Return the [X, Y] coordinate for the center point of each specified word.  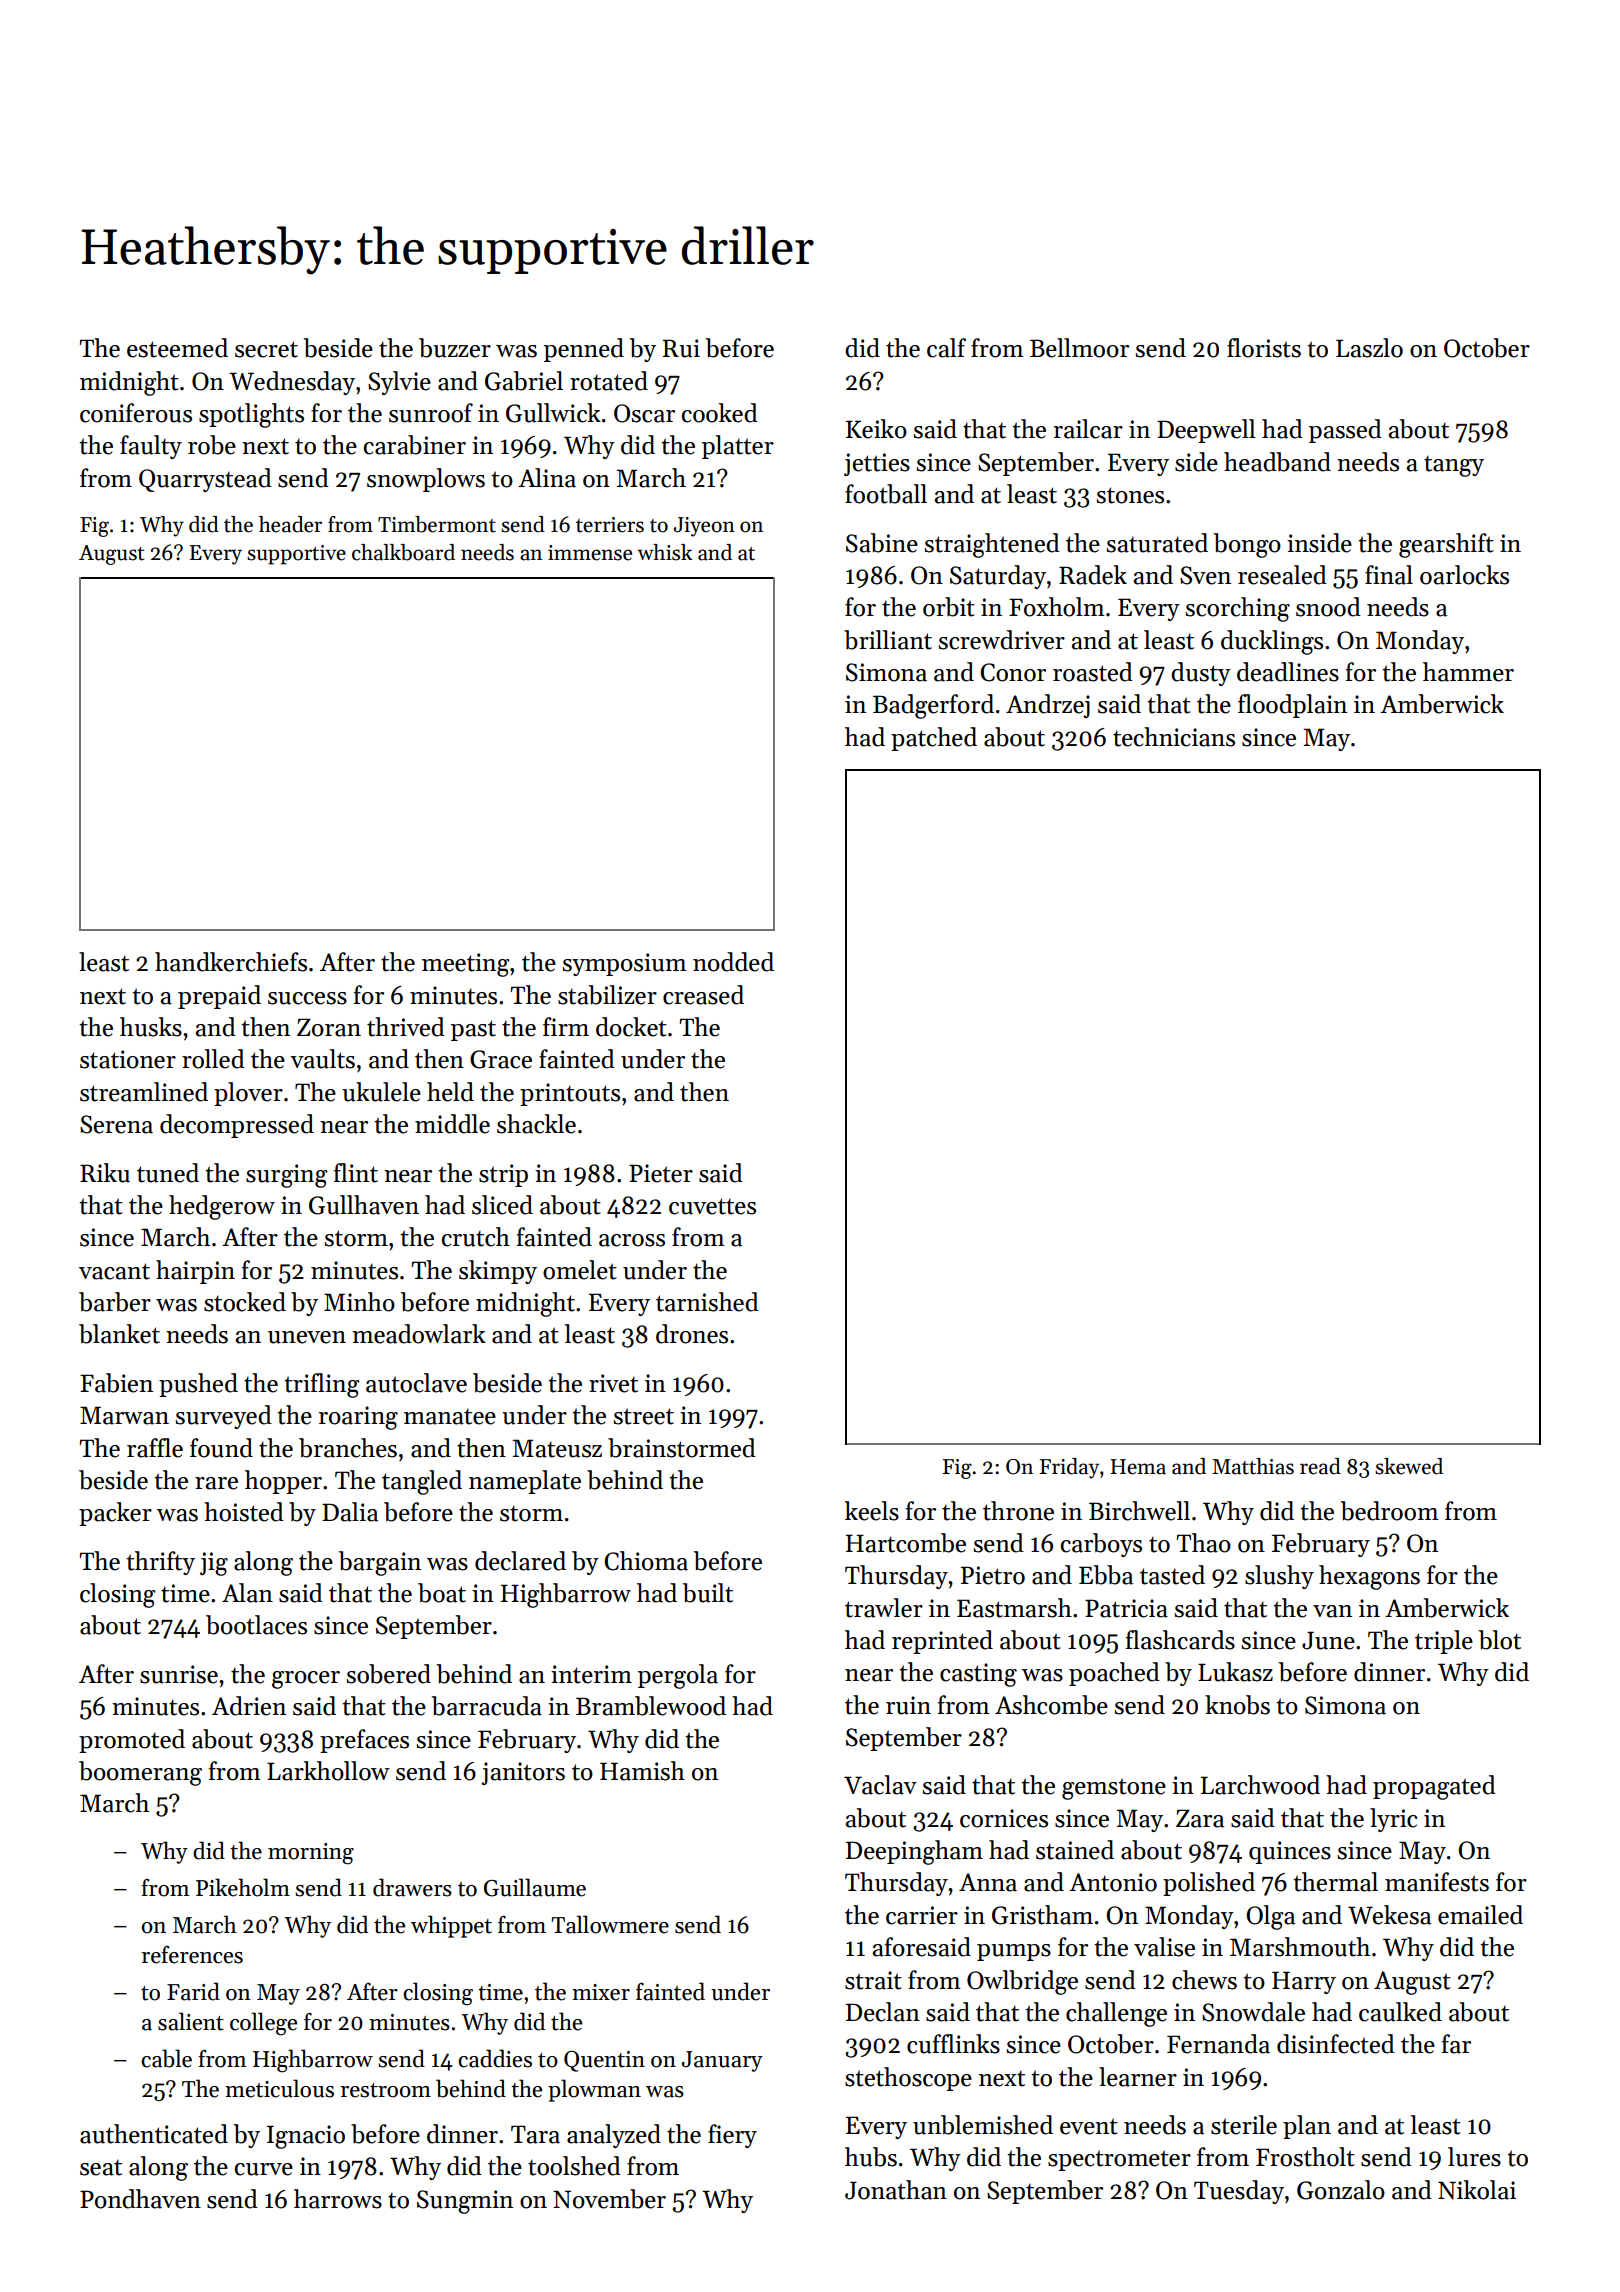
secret [266, 349]
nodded [733, 962]
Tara [535, 2134]
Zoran [329, 1027]
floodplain [1292, 706]
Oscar [644, 413]
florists [1264, 348]
